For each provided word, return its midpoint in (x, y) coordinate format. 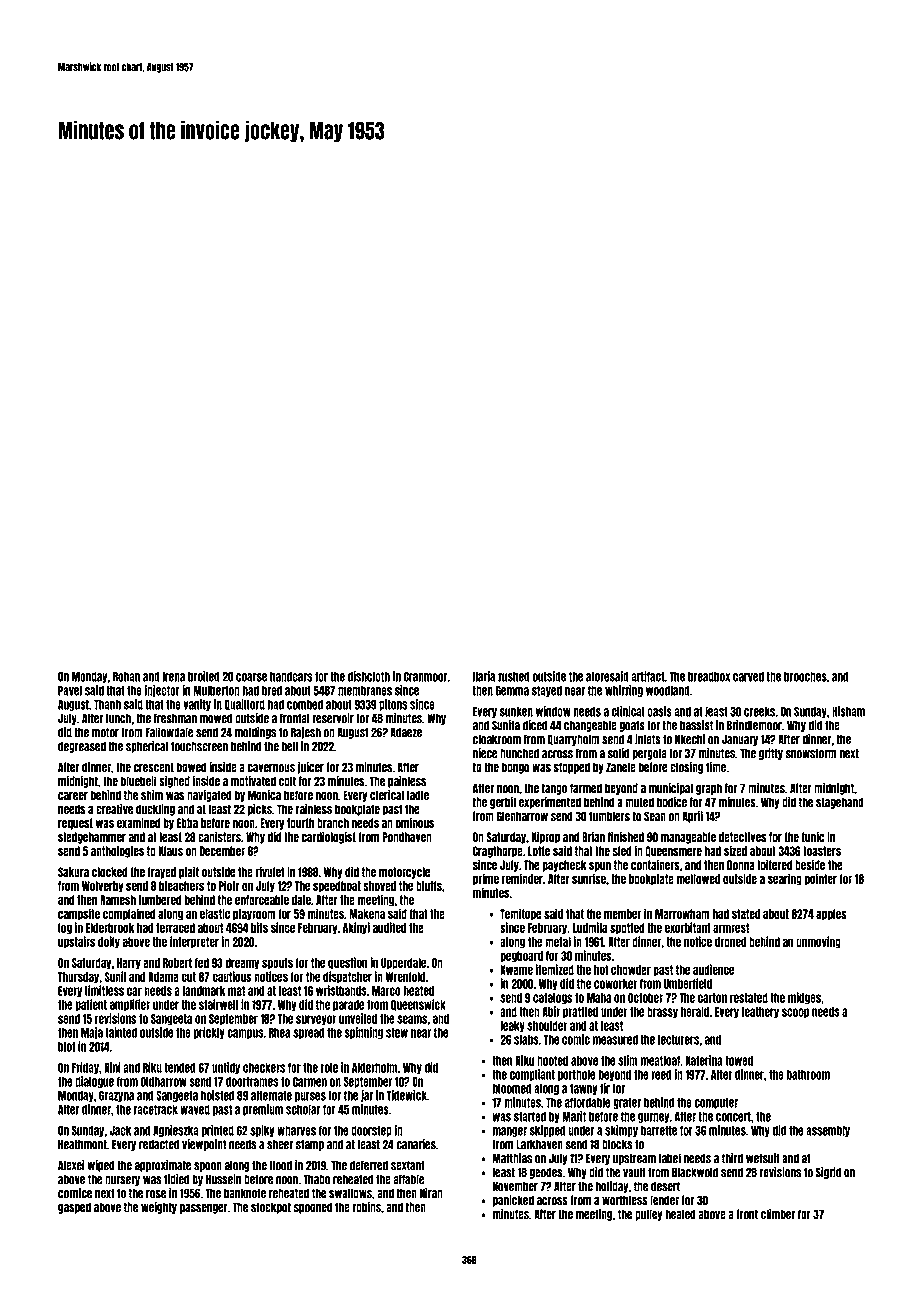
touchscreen (199, 746)
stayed (547, 691)
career (73, 796)
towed (739, 1061)
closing (686, 768)
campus (245, 1034)
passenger (204, 1209)
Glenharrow (522, 816)
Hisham (848, 711)
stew (397, 1033)
